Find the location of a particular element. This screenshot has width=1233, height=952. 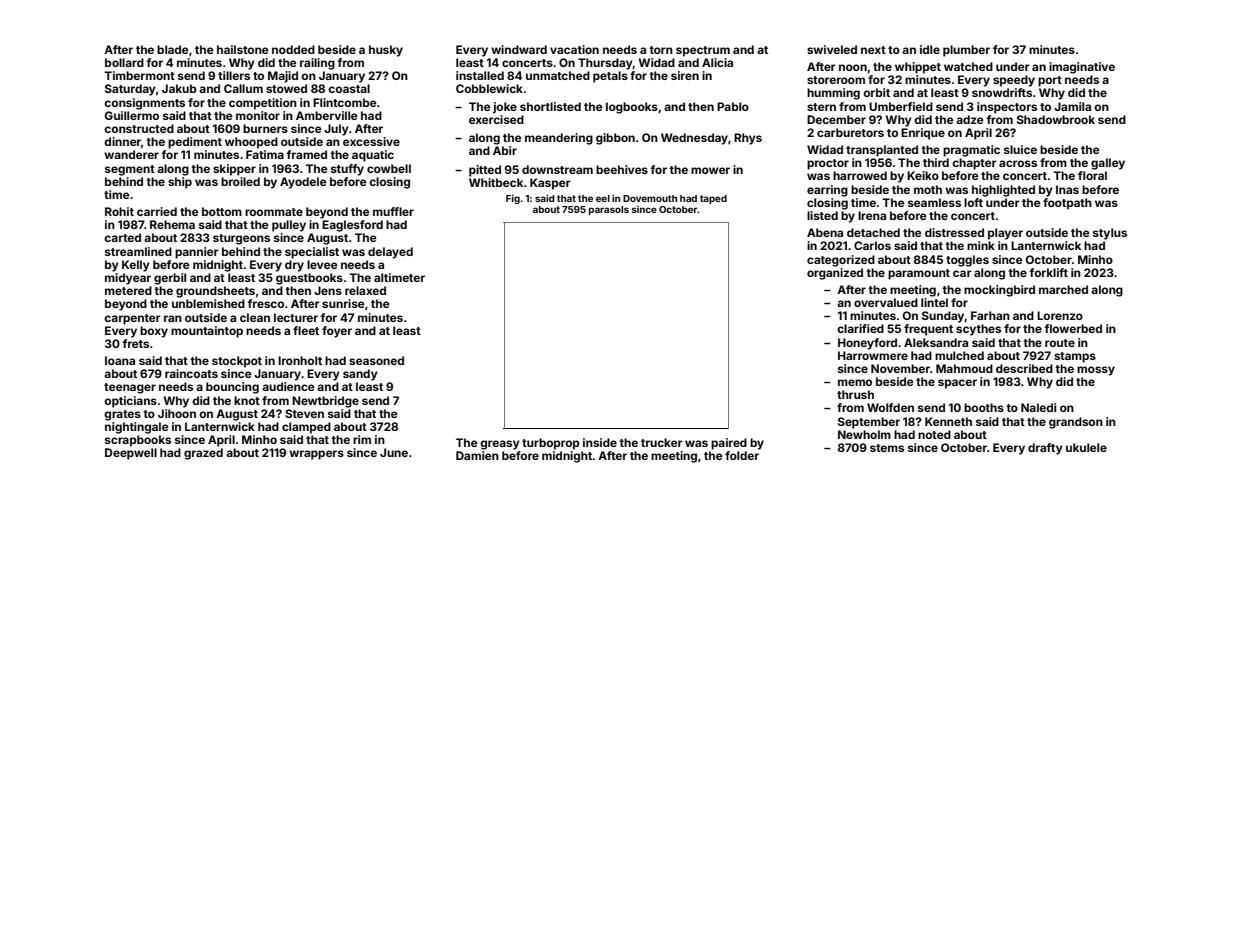

trucker is located at coordinates (662, 442).
